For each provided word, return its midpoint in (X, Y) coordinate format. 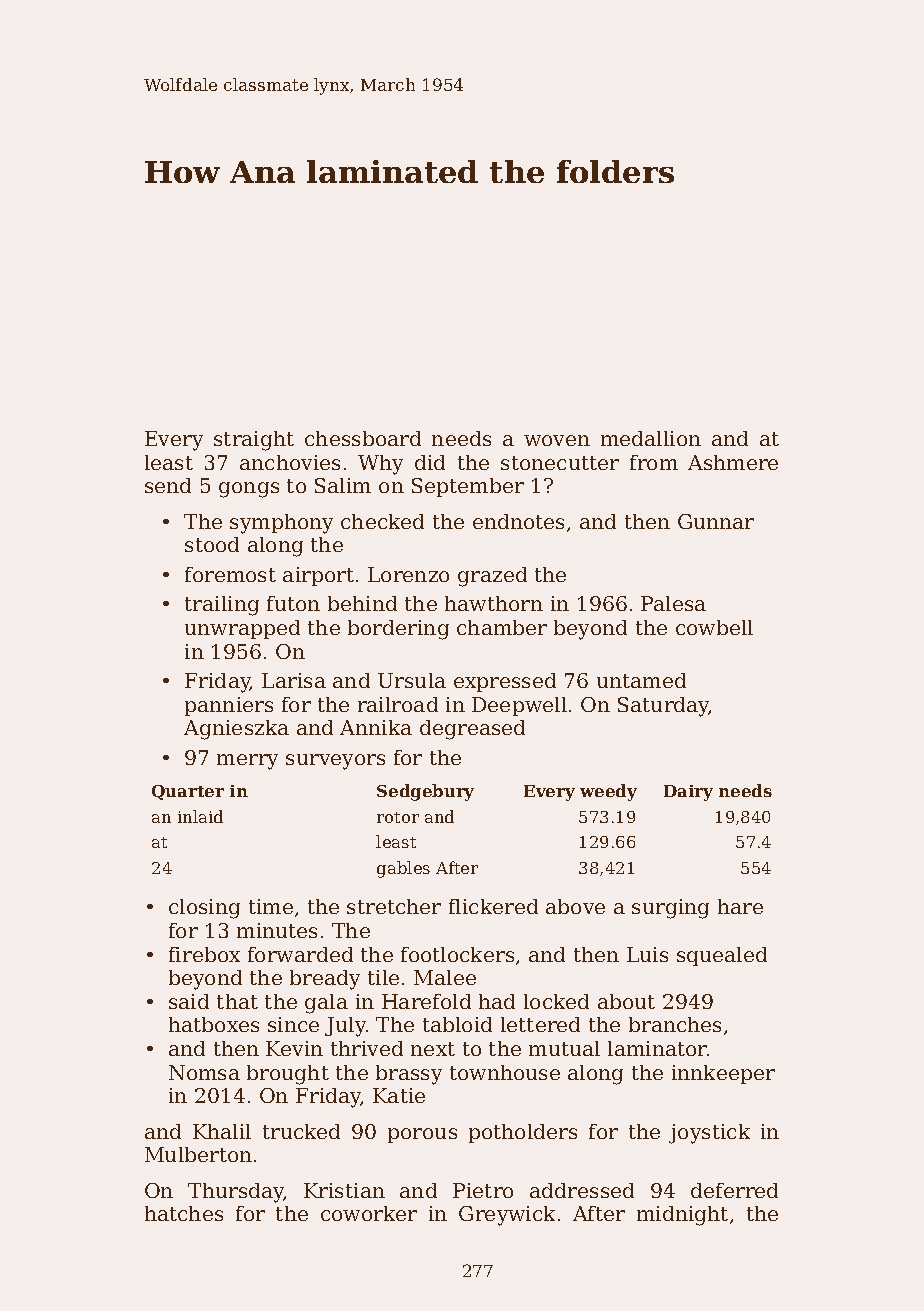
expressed (505, 682)
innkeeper (723, 1074)
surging (670, 909)
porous (422, 1135)
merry (247, 762)
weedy (608, 792)
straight (254, 441)
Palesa (673, 603)
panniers (229, 706)
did (430, 462)
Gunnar (716, 521)
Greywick (507, 1216)
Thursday (236, 1193)
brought (288, 1075)
